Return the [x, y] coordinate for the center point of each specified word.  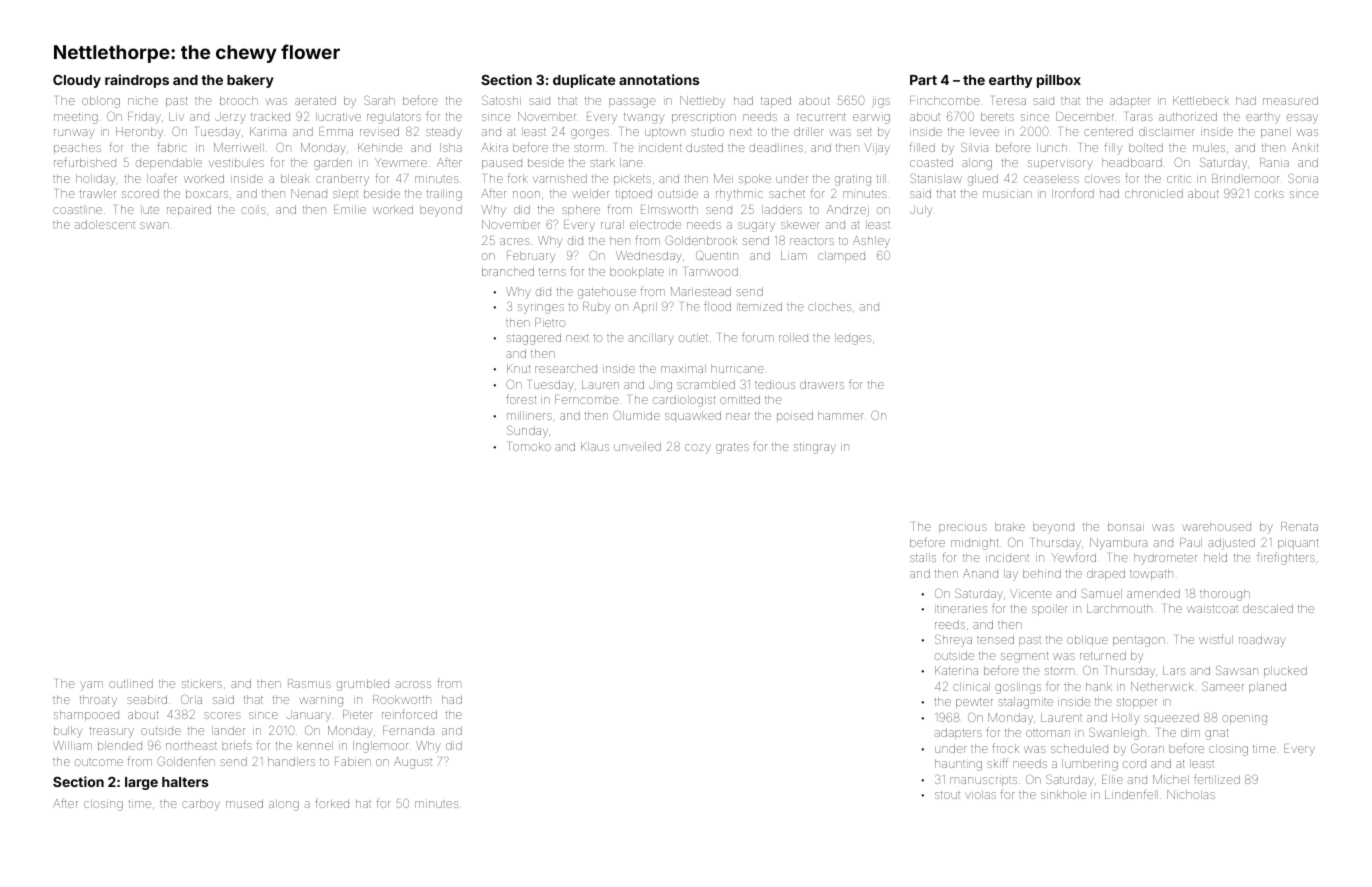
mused [244, 803]
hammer [841, 415]
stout [947, 795]
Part [923, 80]
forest [521, 399]
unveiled [637, 446]
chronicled [1154, 193]
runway [74, 134]
